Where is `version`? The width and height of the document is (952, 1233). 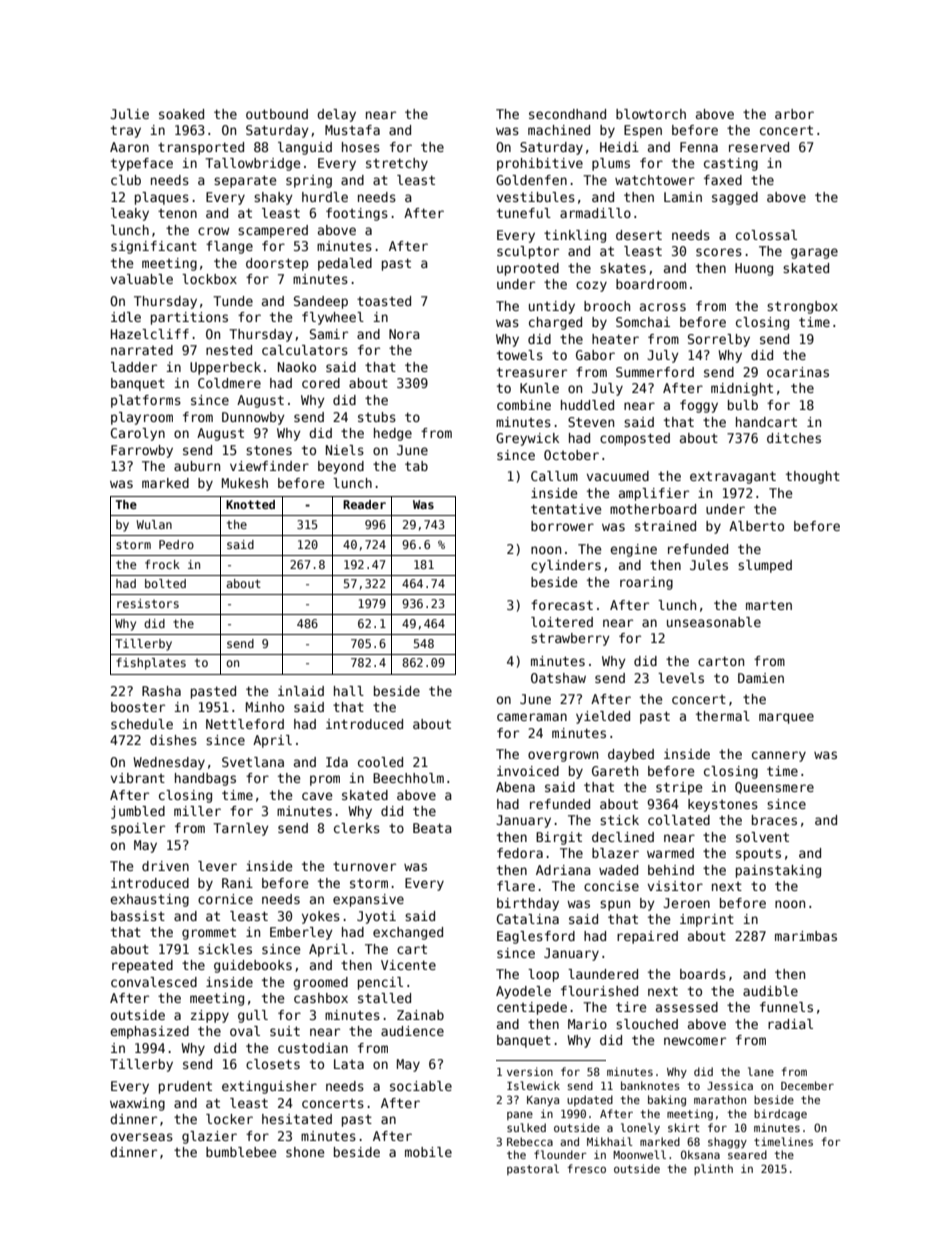
version is located at coordinates (530, 1071).
